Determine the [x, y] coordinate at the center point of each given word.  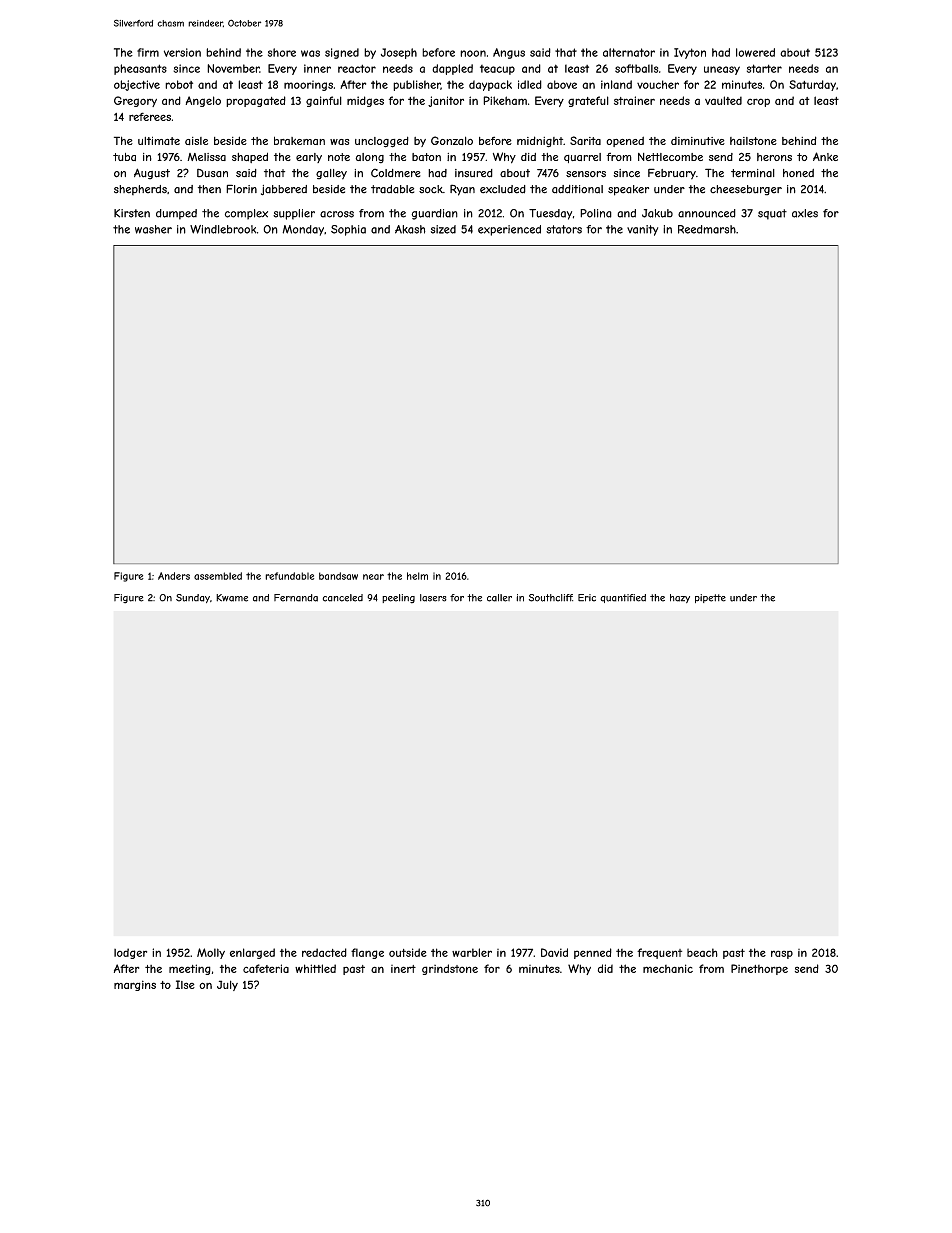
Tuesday [550, 214]
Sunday [193, 598]
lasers [433, 598]
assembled [218, 576]
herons [774, 157]
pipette [710, 598]
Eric [587, 598]
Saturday [812, 85]
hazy [680, 598]
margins [135, 985]
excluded [503, 189]
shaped [250, 157]
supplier [294, 214]
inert [403, 969]
